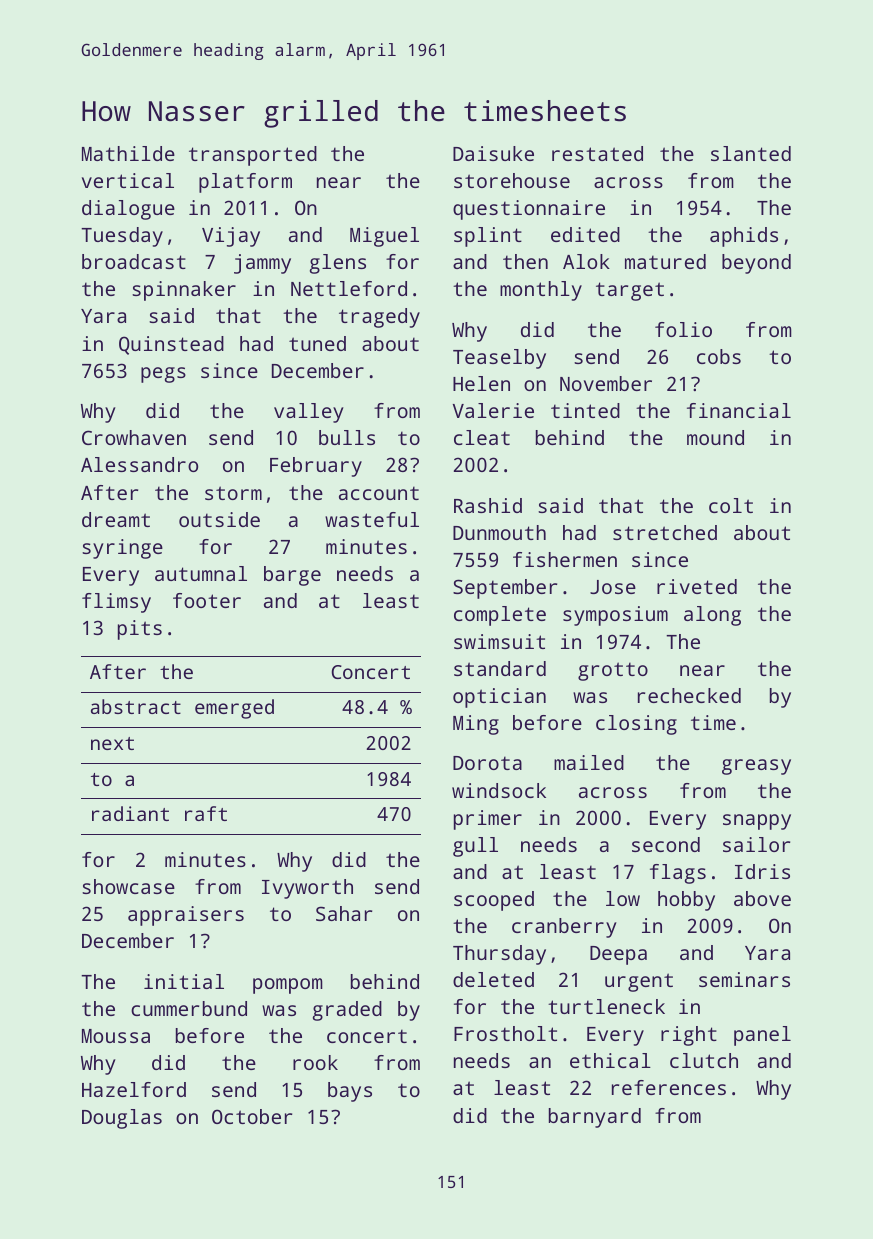  Describe the element at coordinates (163, 375) in the screenshot. I see `pegs` at that location.
